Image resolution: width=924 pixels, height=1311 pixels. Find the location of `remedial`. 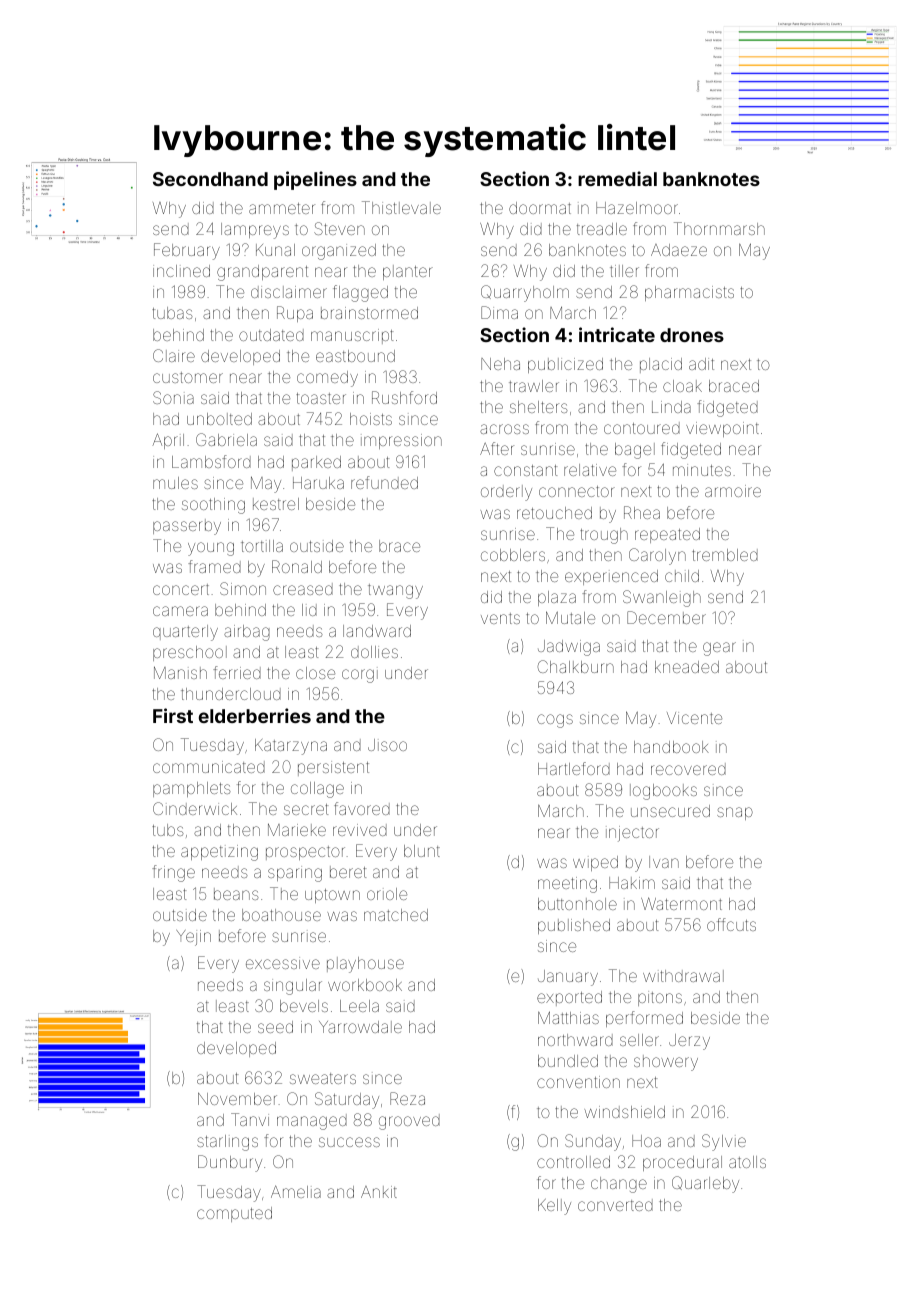

remedial is located at coordinates (617, 178).
